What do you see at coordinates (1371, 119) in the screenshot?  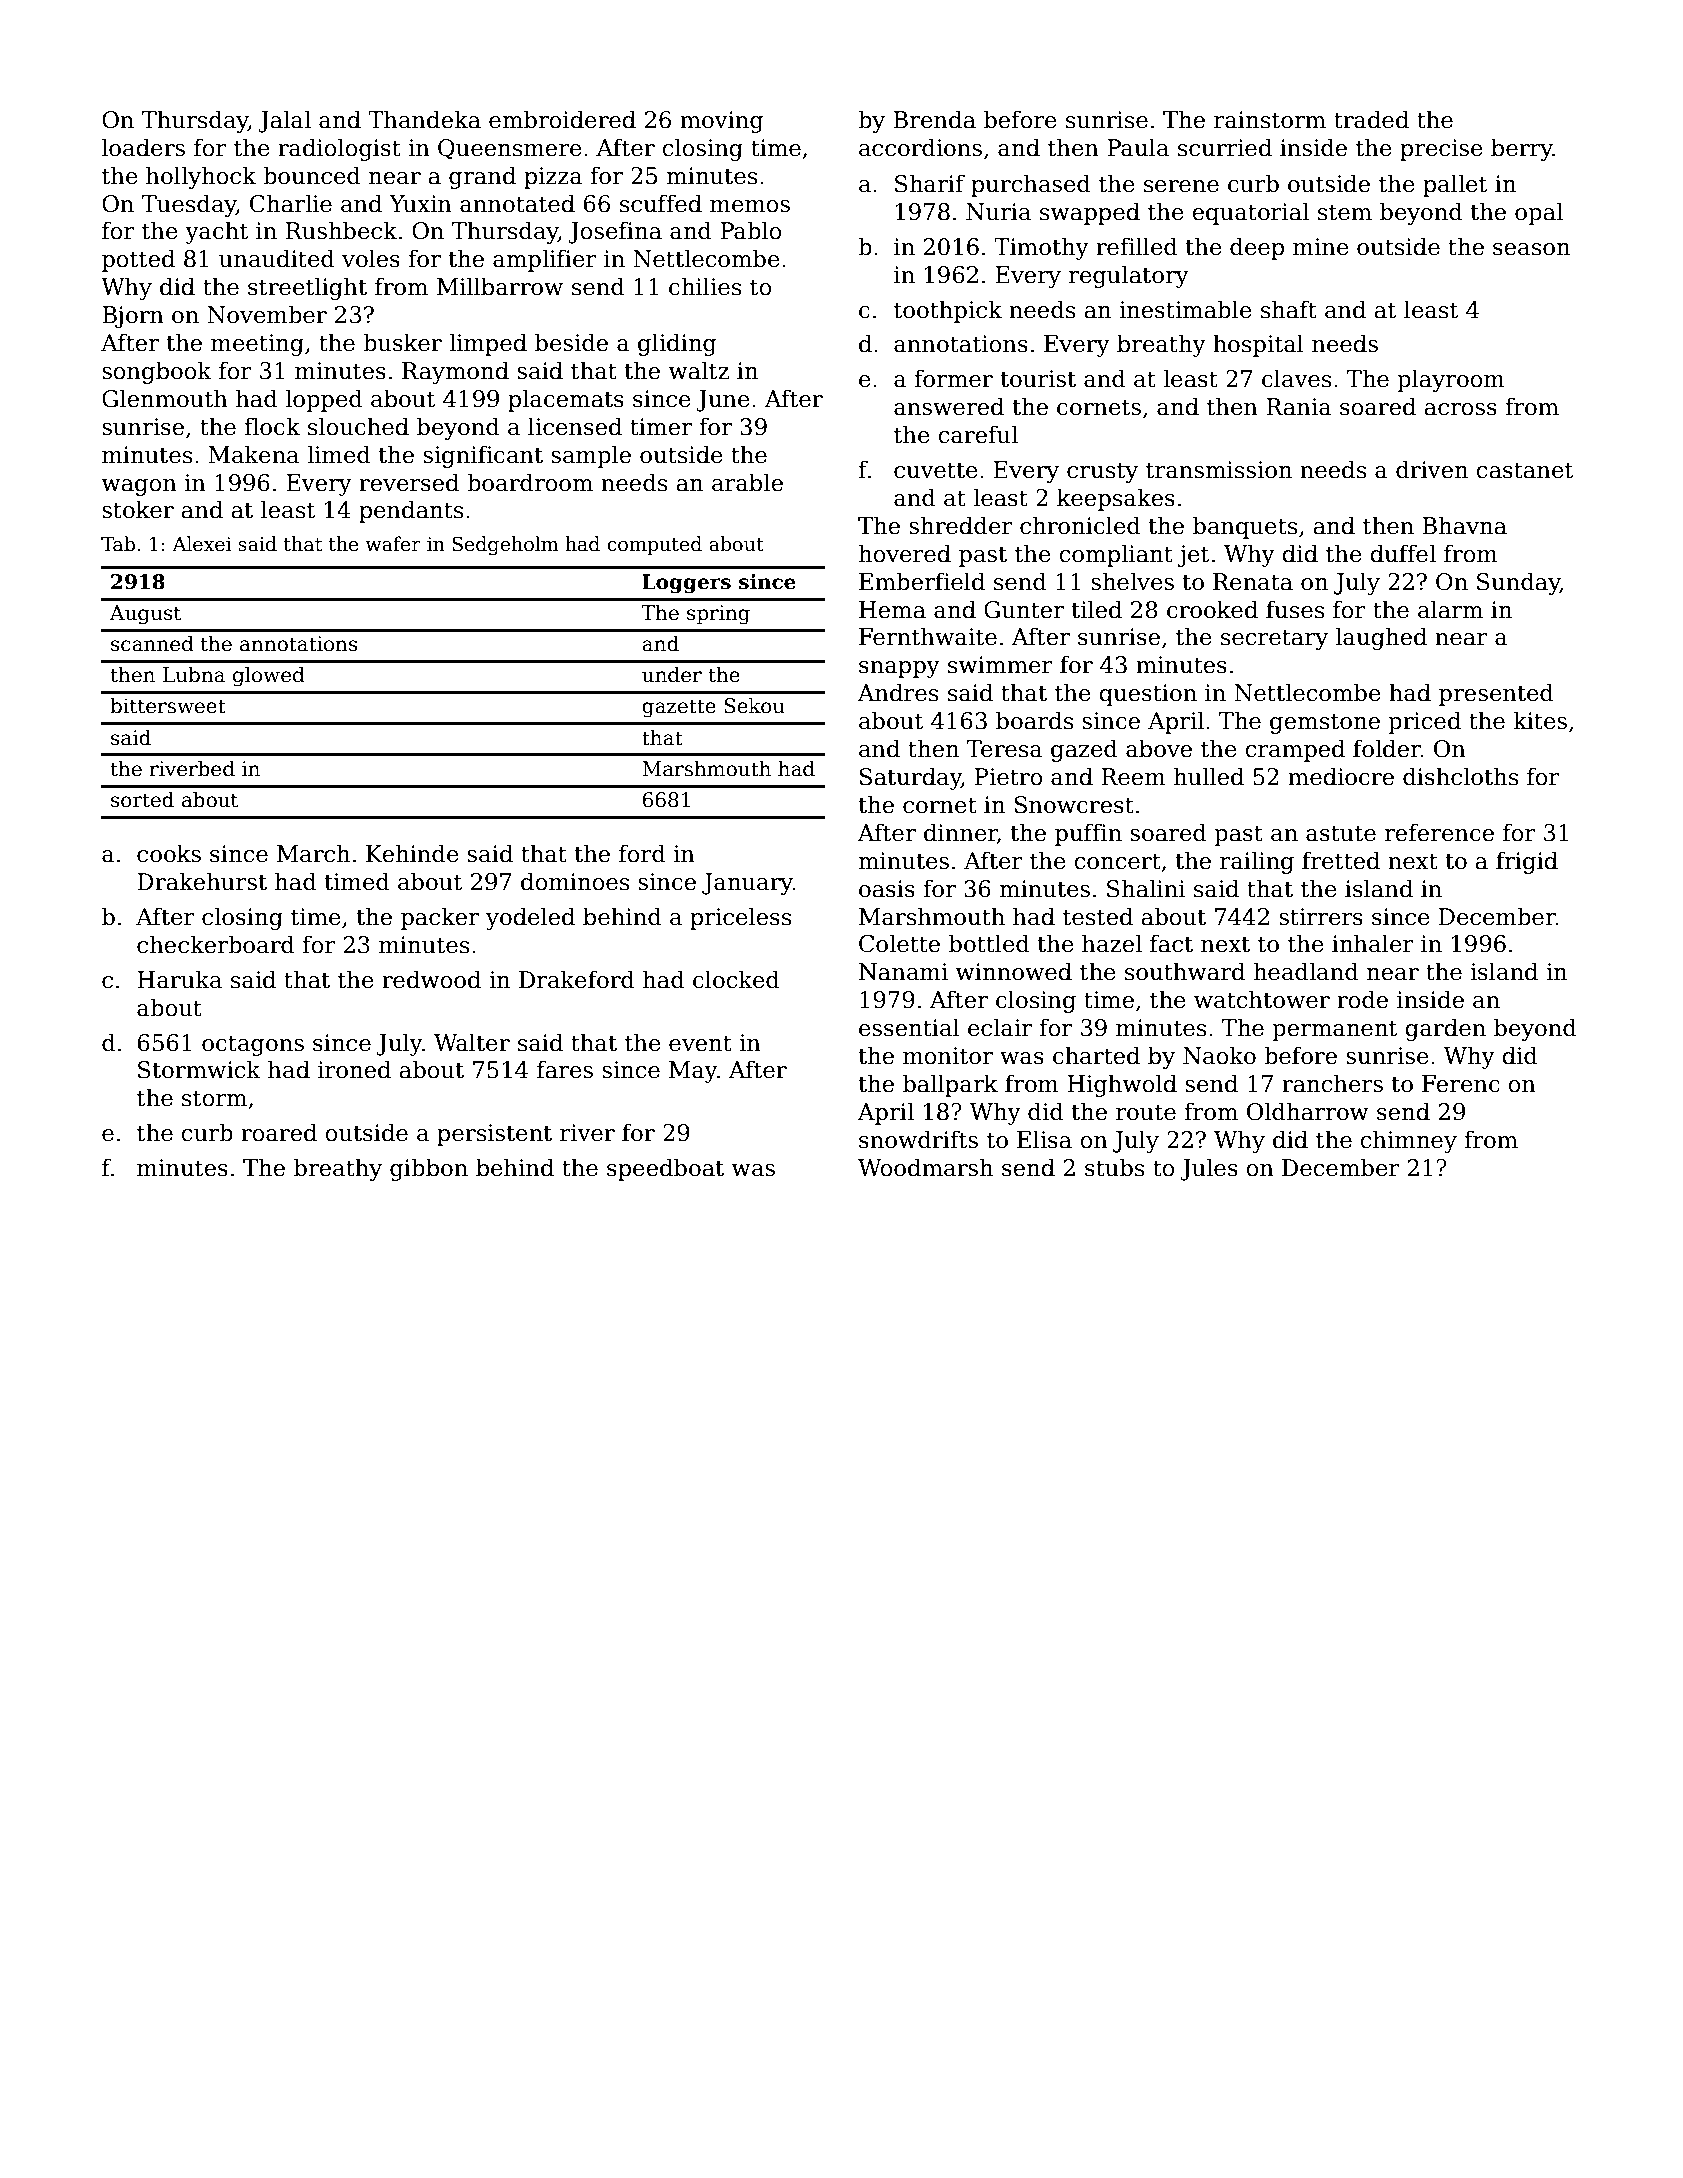 I see `traded` at bounding box center [1371, 119].
